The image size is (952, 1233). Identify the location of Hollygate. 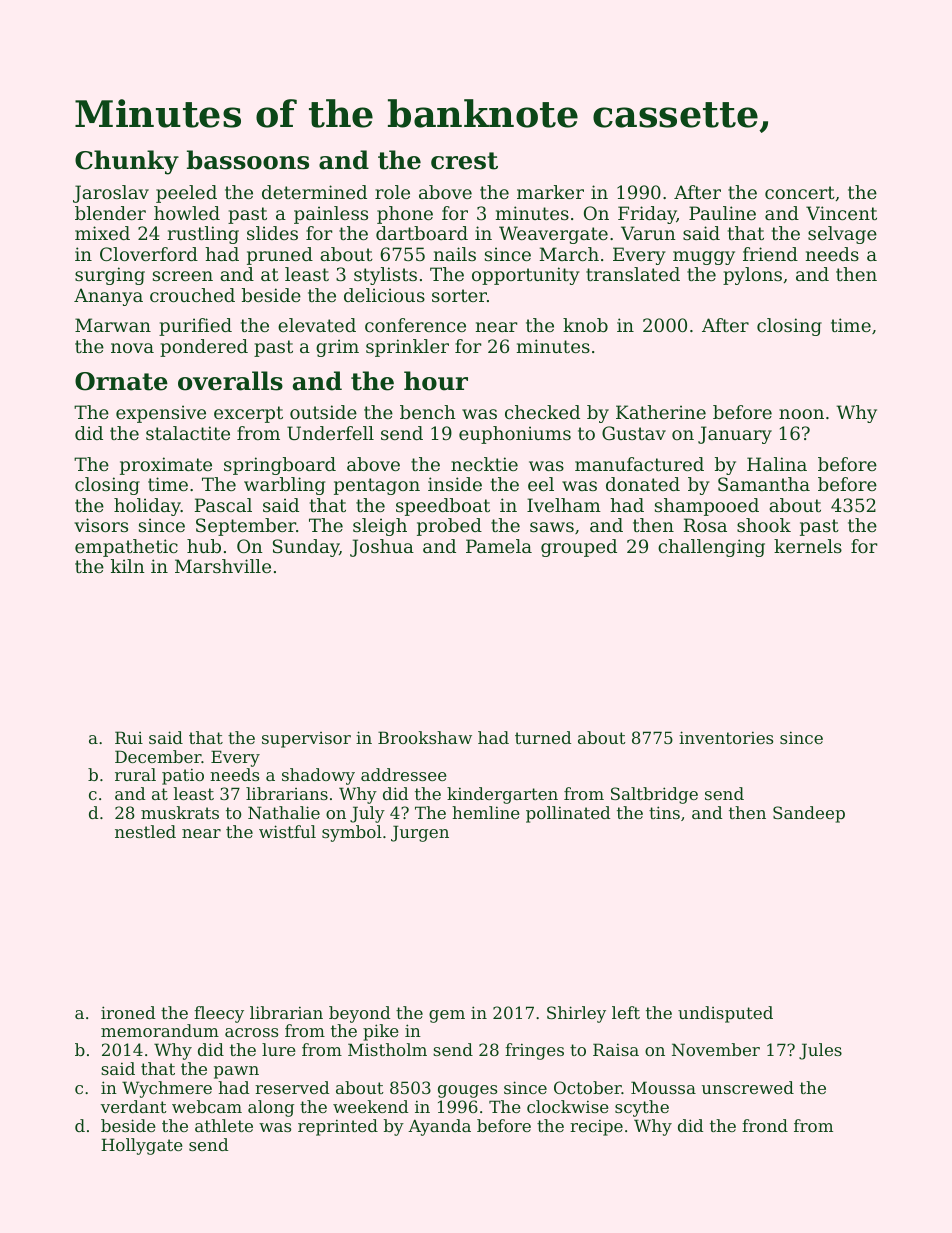
(142, 1146).
